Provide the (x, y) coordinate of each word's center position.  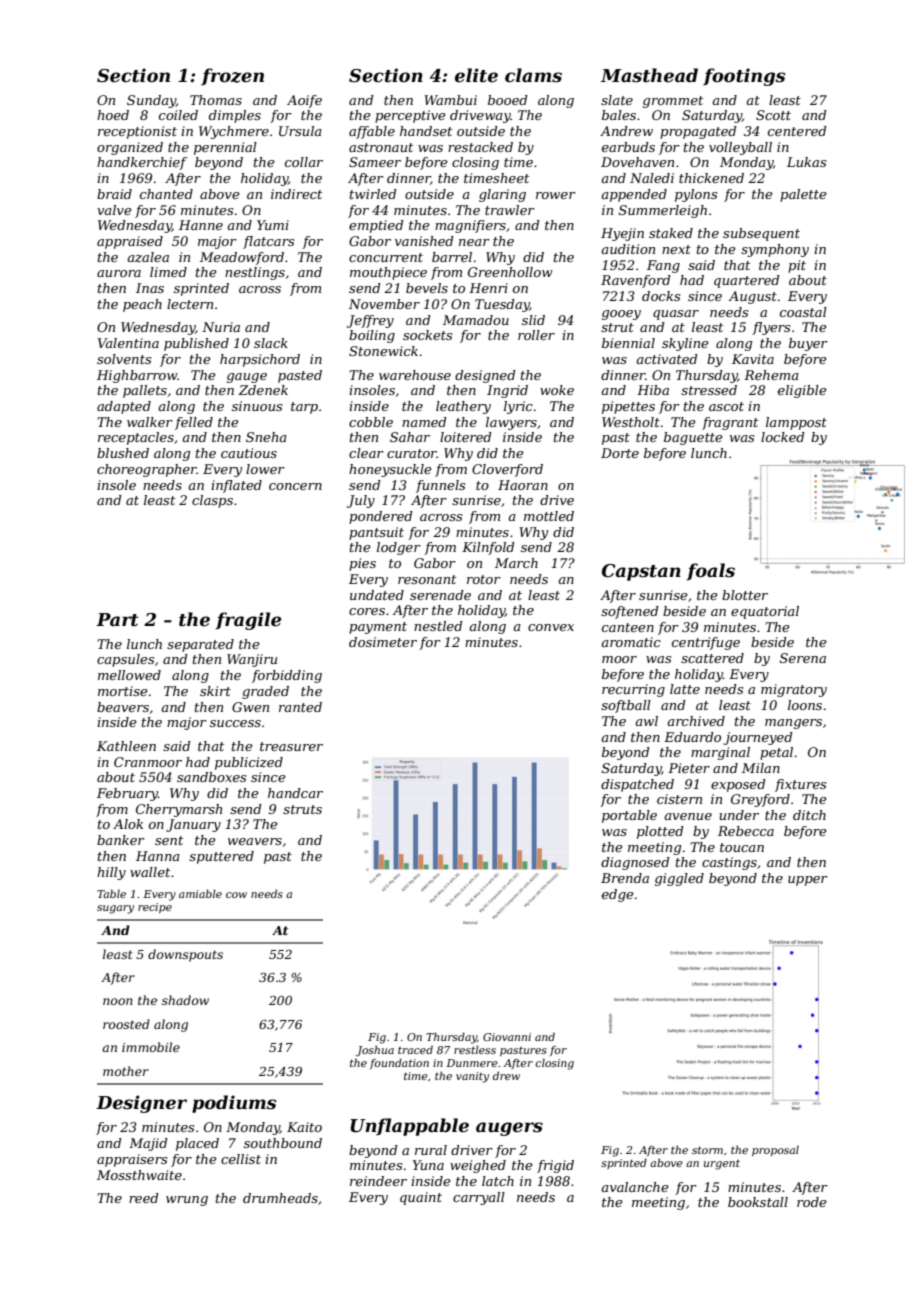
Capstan (641, 572)
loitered (466, 437)
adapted (124, 407)
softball (626, 706)
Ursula (300, 131)
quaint (421, 1198)
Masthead (649, 75)
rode (812, 1202)
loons (805, 705)
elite (476, 75)
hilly (111, 873)
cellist (241, 1159)
